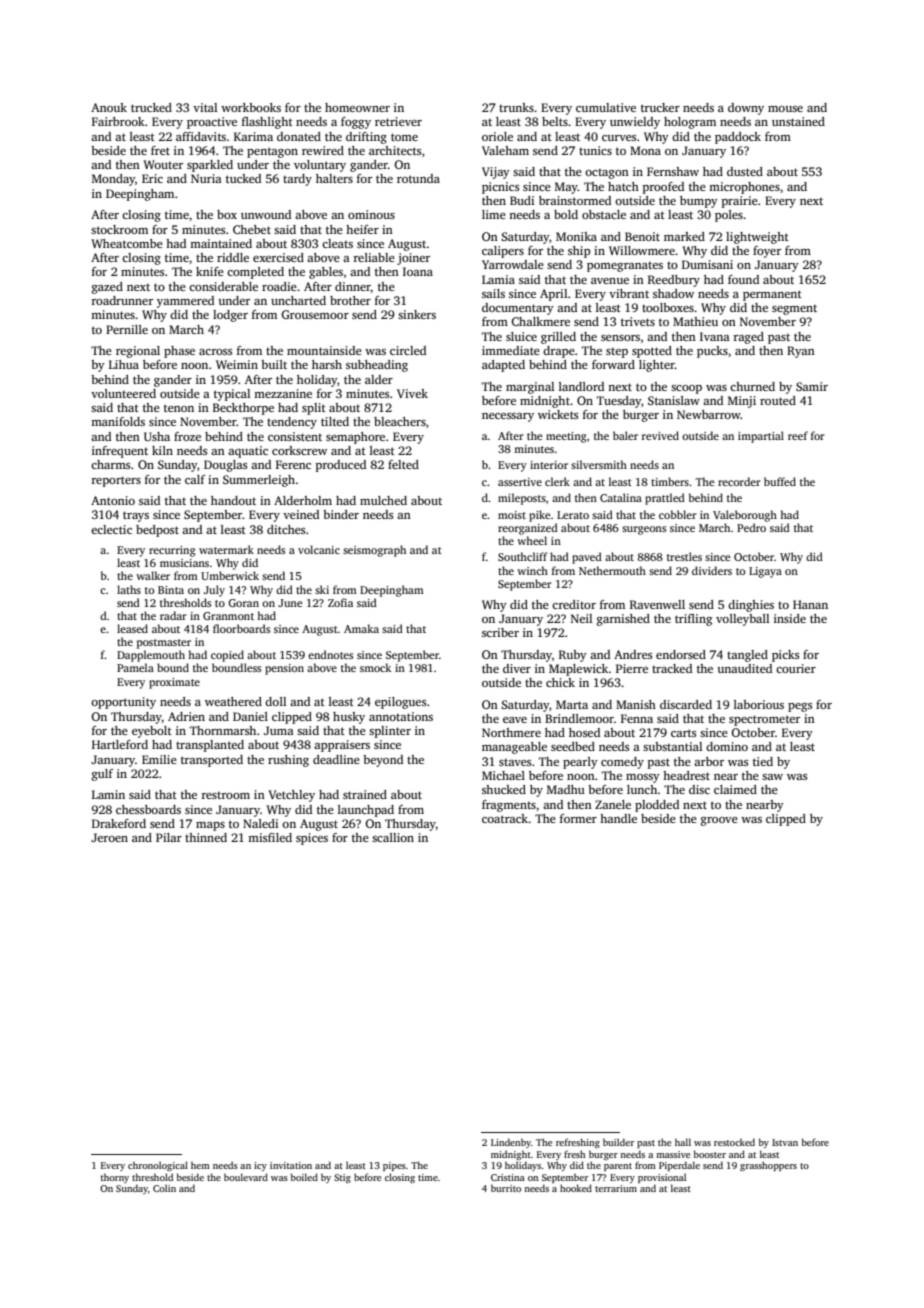 This screenshot has height=1308, width=924. Describe the element at coordinates (576, 1188) in the screenshot. I see `hooked` at that location.
